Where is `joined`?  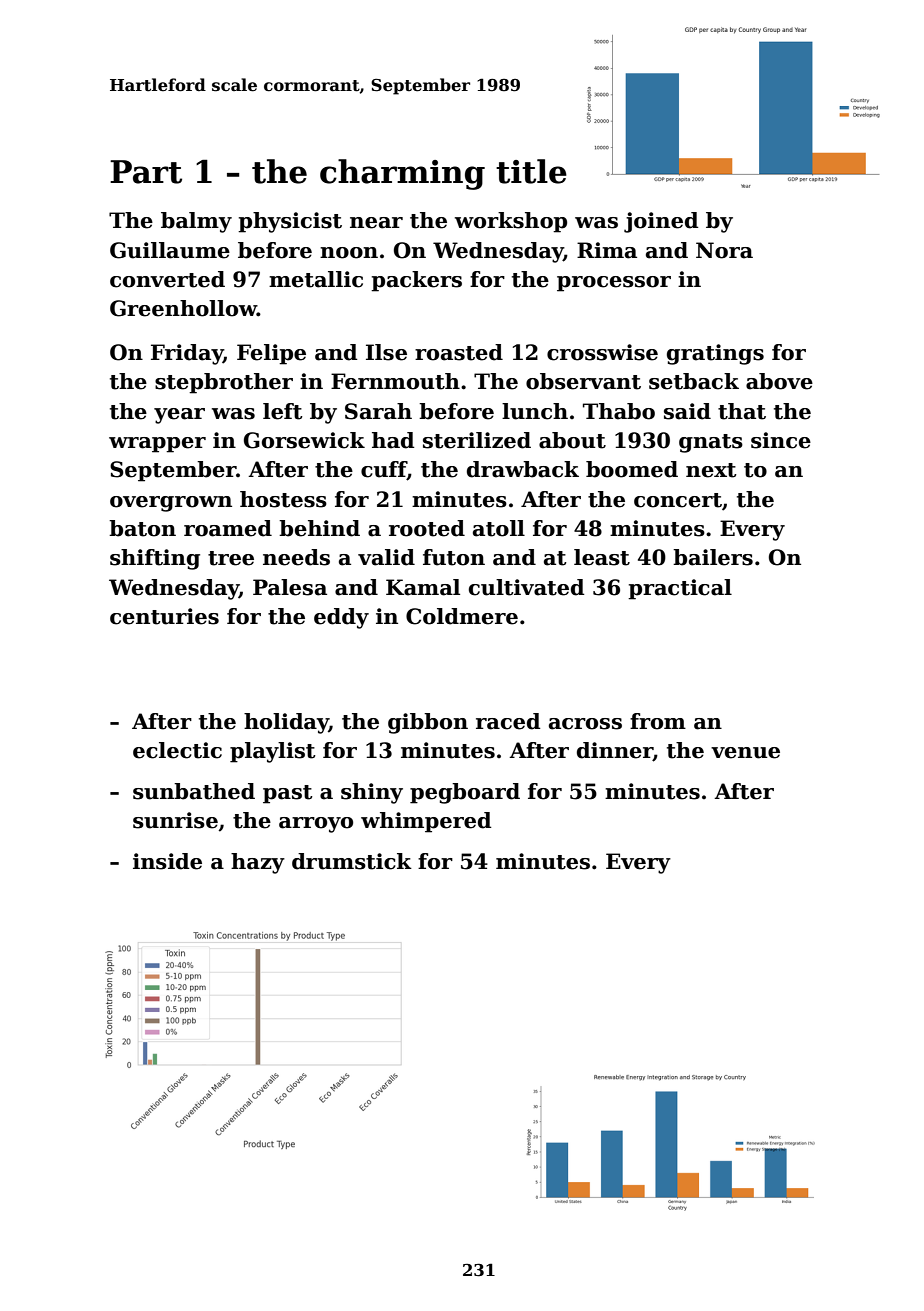 joined is located at coordinates (661, 222).
